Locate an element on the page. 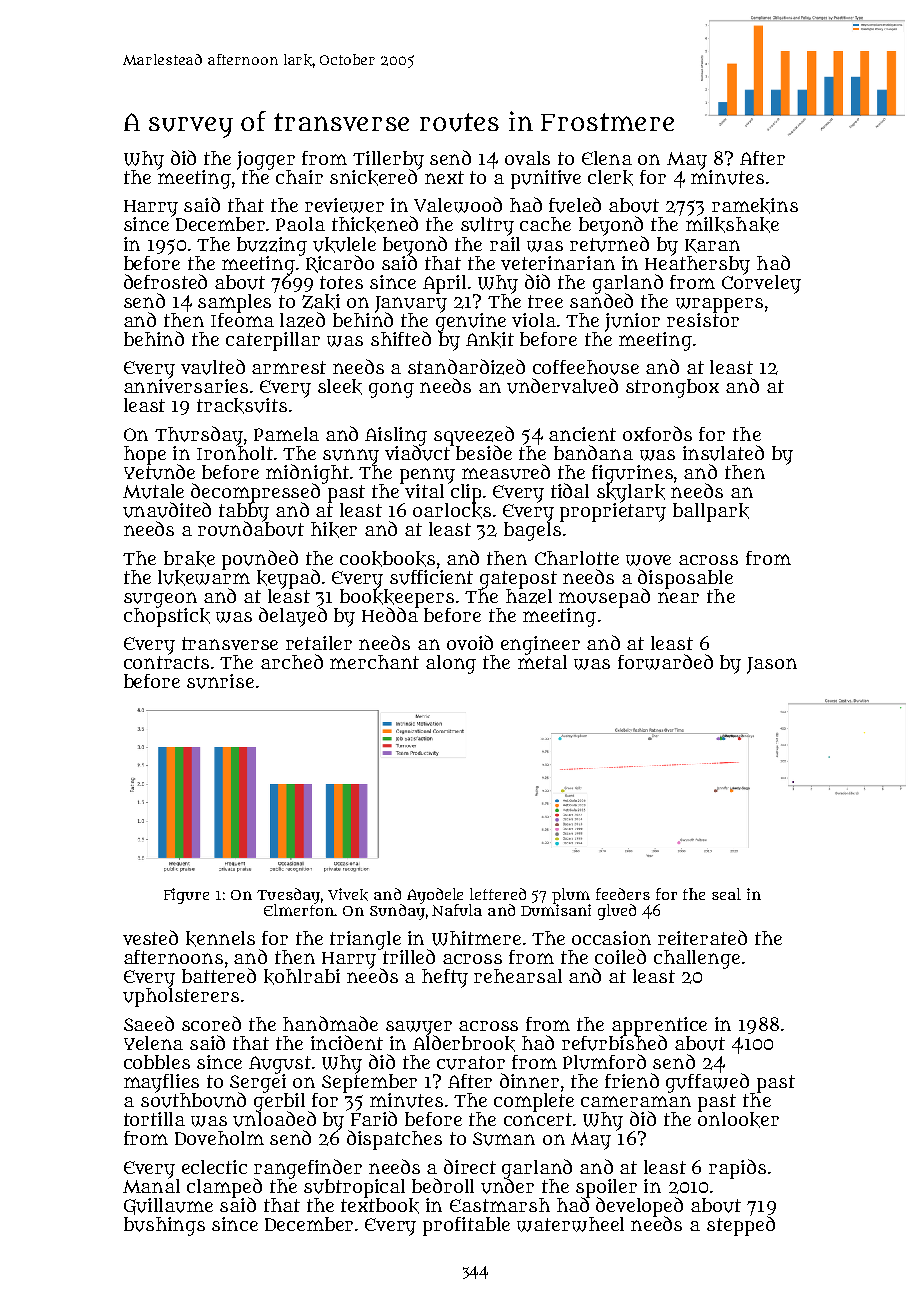 This document has height=1308, width=924. jogger is located at coordinates (266, 160).
